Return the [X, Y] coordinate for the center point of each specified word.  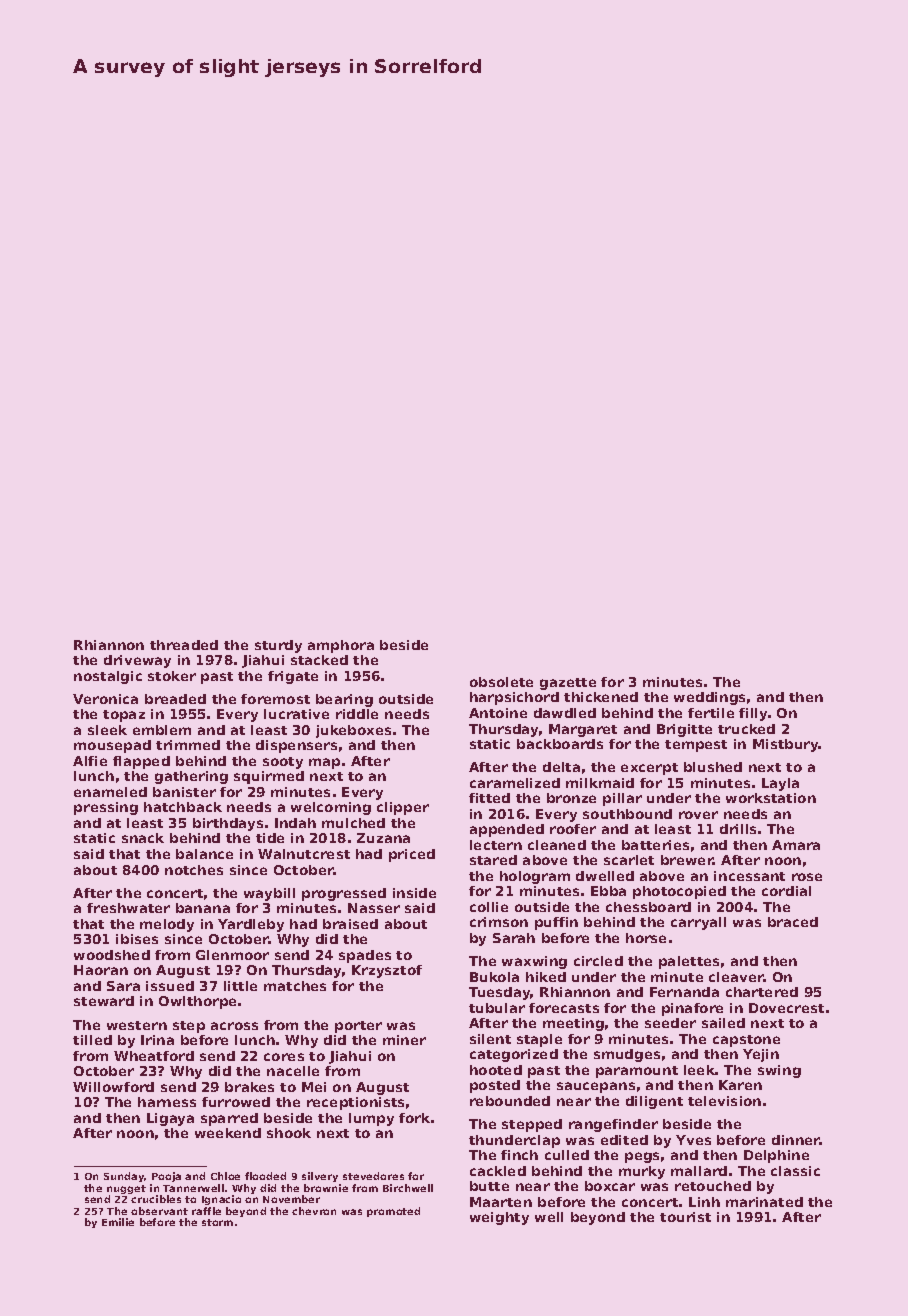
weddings [709, 698]
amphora [341, 646]
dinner [796, 1140]
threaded [184, 645]
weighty [499, 1218]
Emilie [118, 1222]
